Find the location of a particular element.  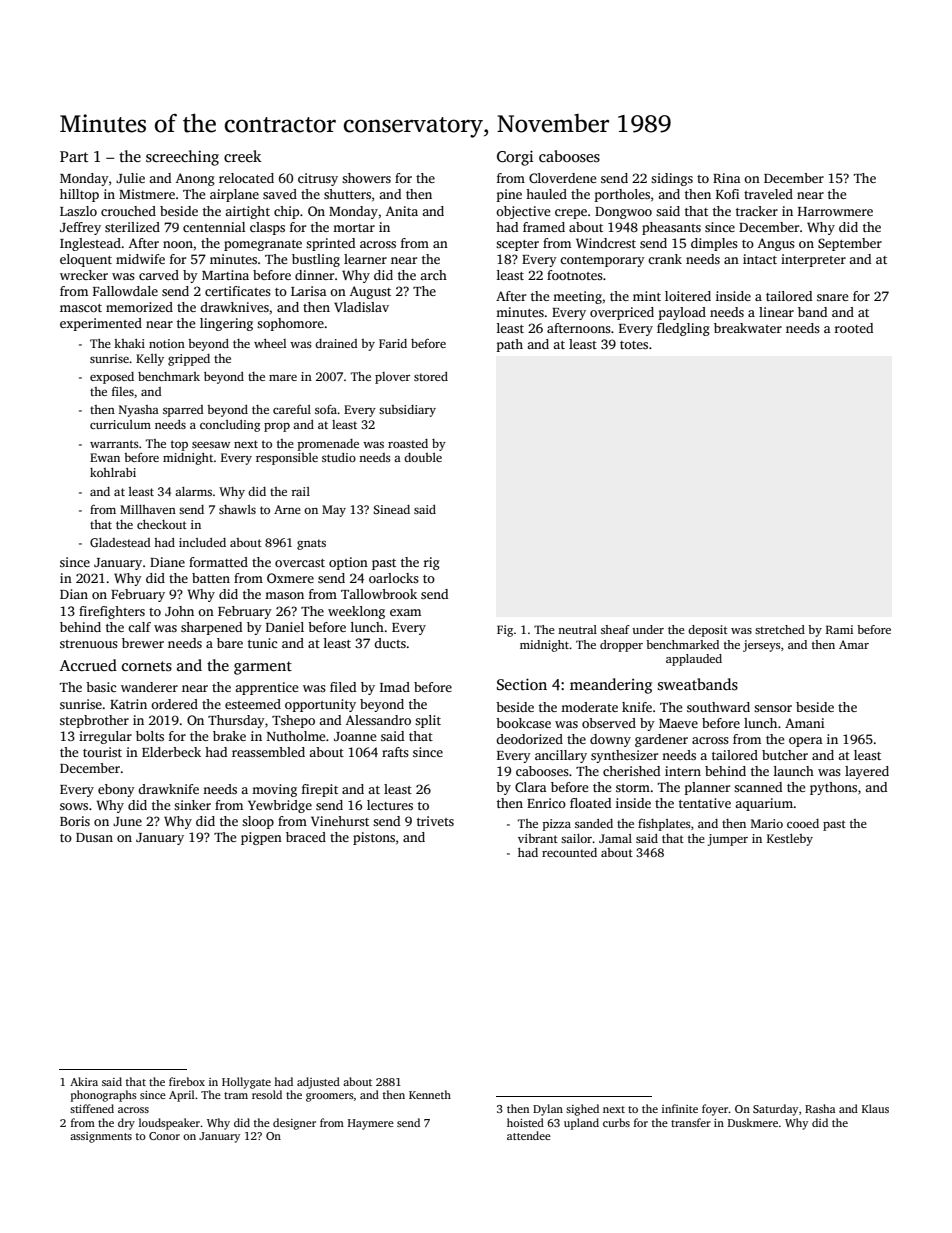

firebox is located at coordinates (187, 1081).
